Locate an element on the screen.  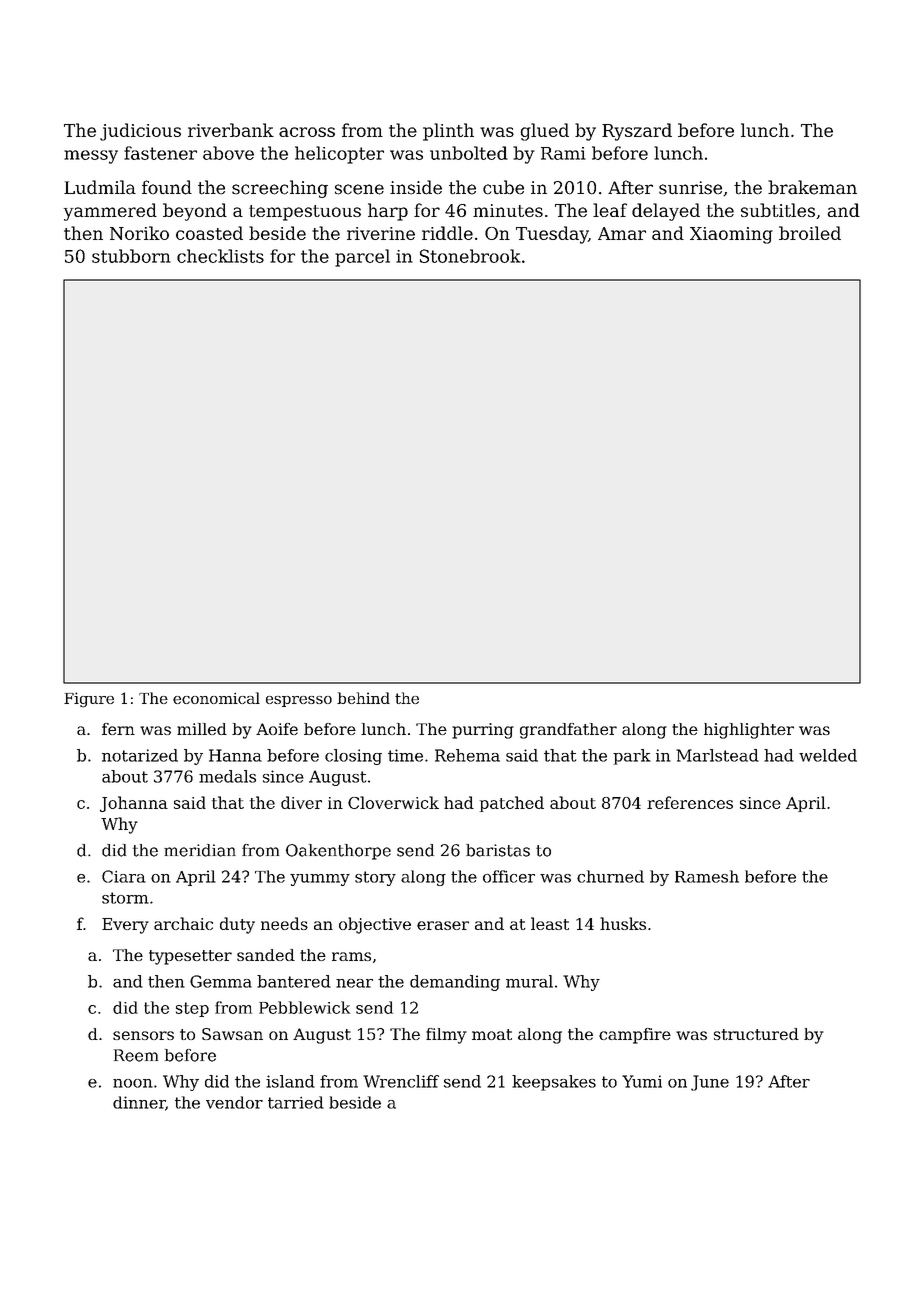
fern is located at coordinates (118, 729).
